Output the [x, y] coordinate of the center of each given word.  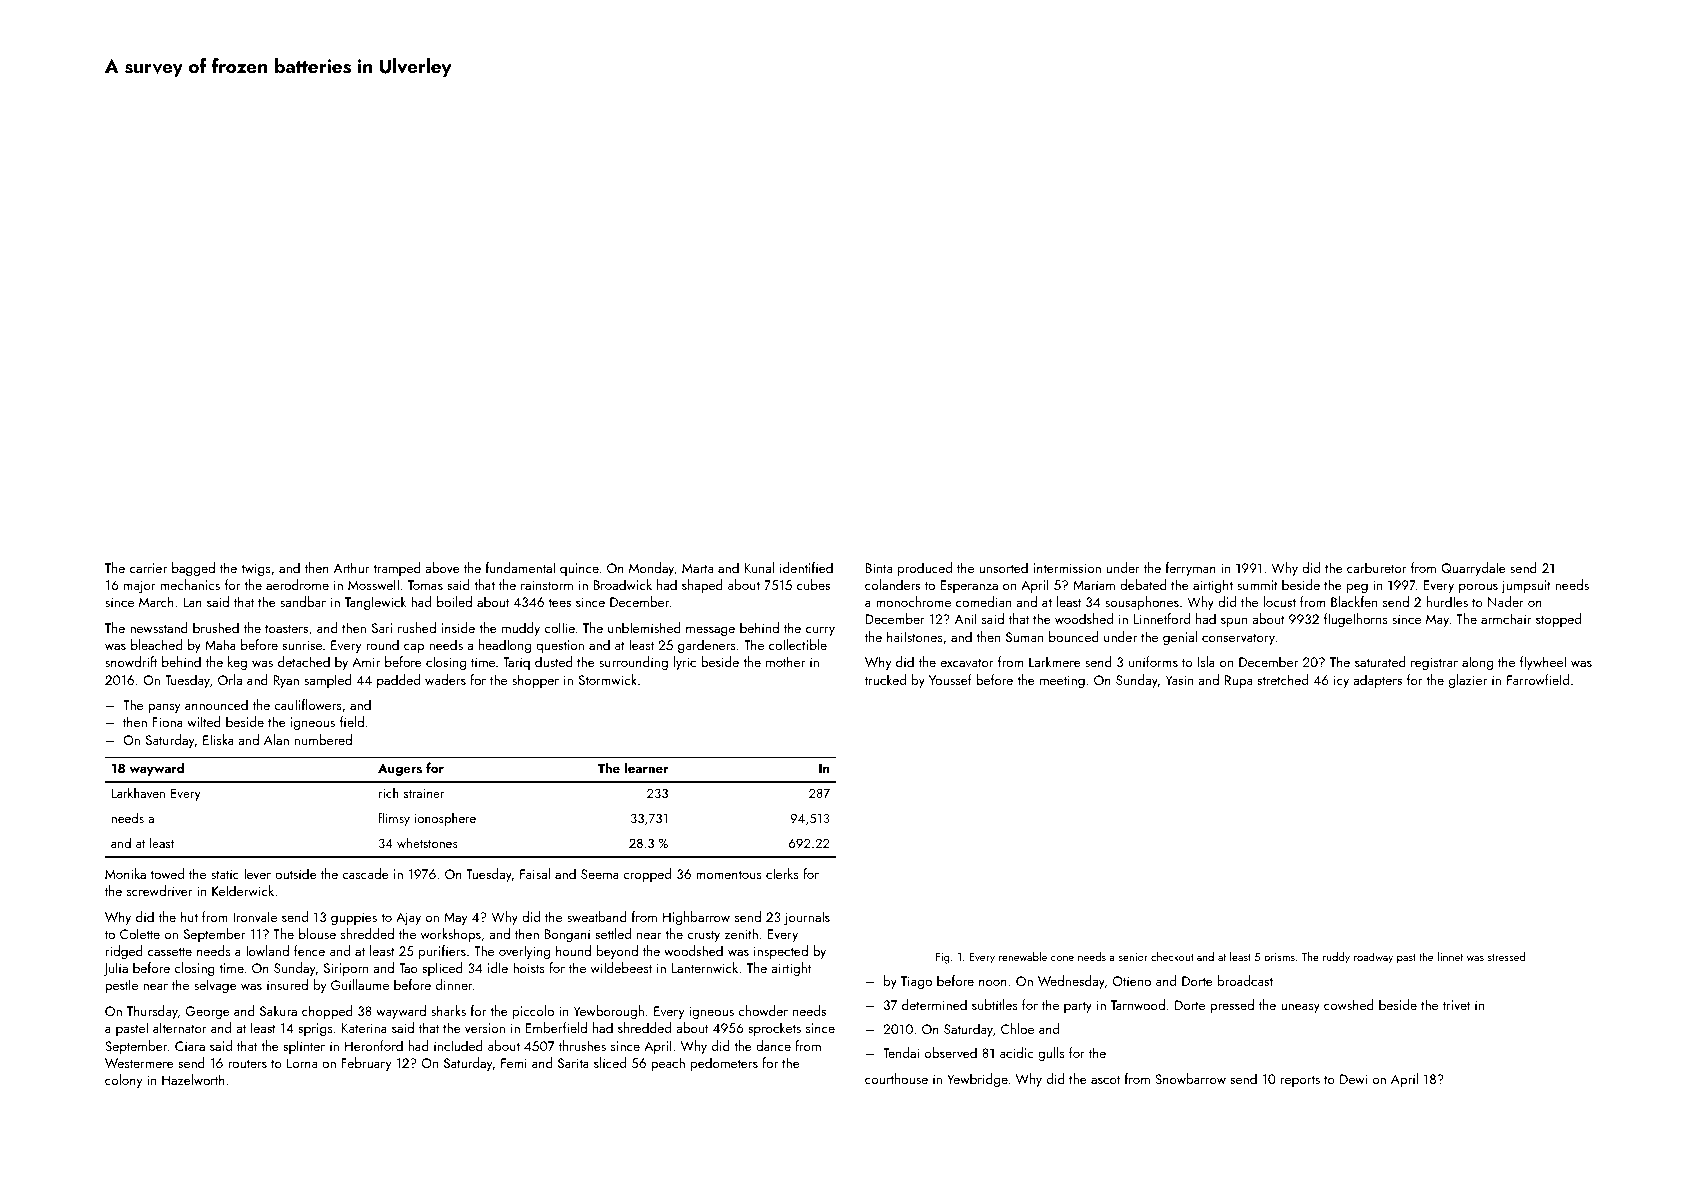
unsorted [1004, 567]
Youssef [950, 679]
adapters [1377, 681]
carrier [148, 568]
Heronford [374, 1045]
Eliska [218, 739]
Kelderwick [243, 890]
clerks [782, 873]
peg [1357, 588]
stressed [1506, 956]
